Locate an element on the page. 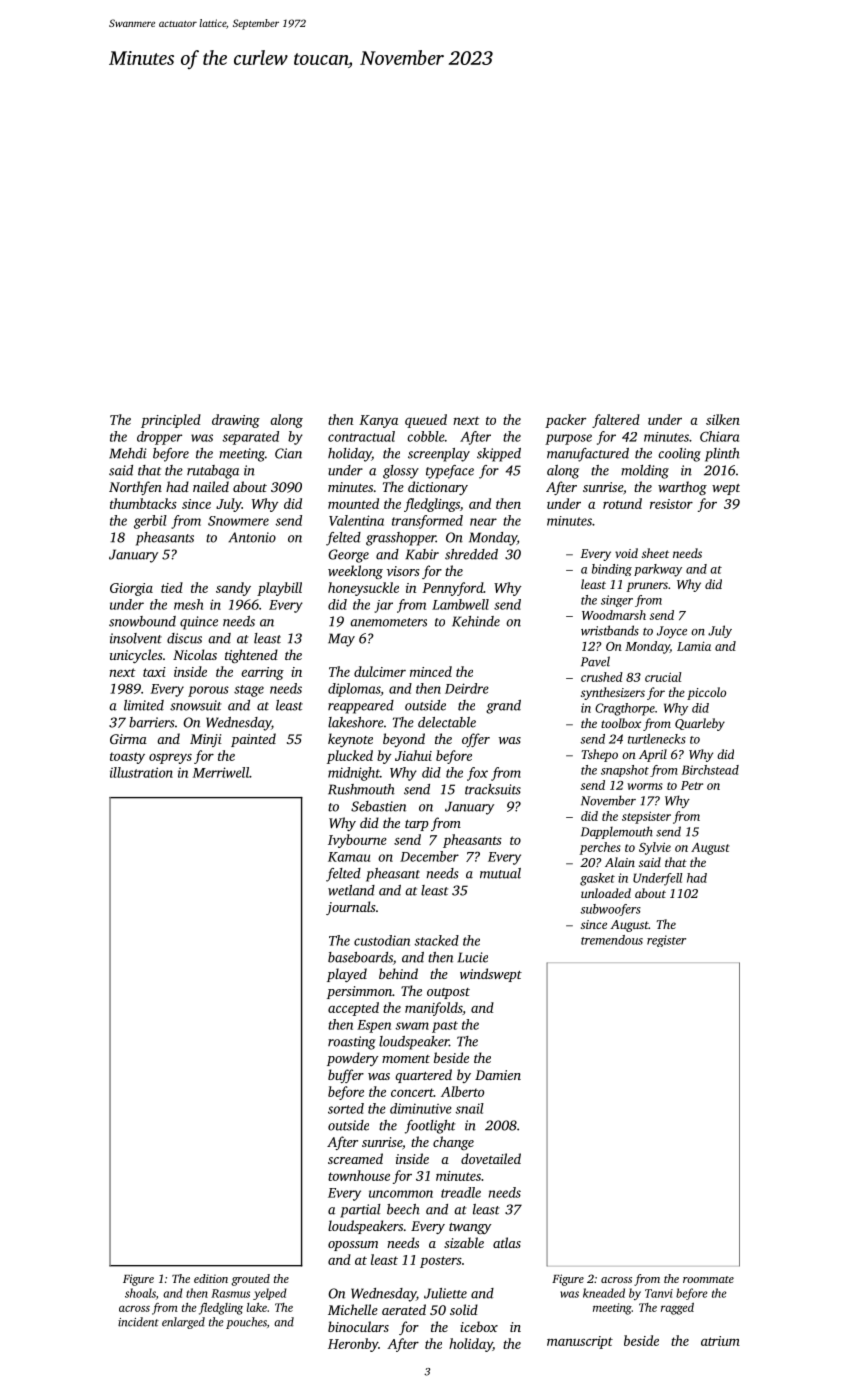 This image has height=1400, width=849. roasting is located at coordinates (352, 1043).
